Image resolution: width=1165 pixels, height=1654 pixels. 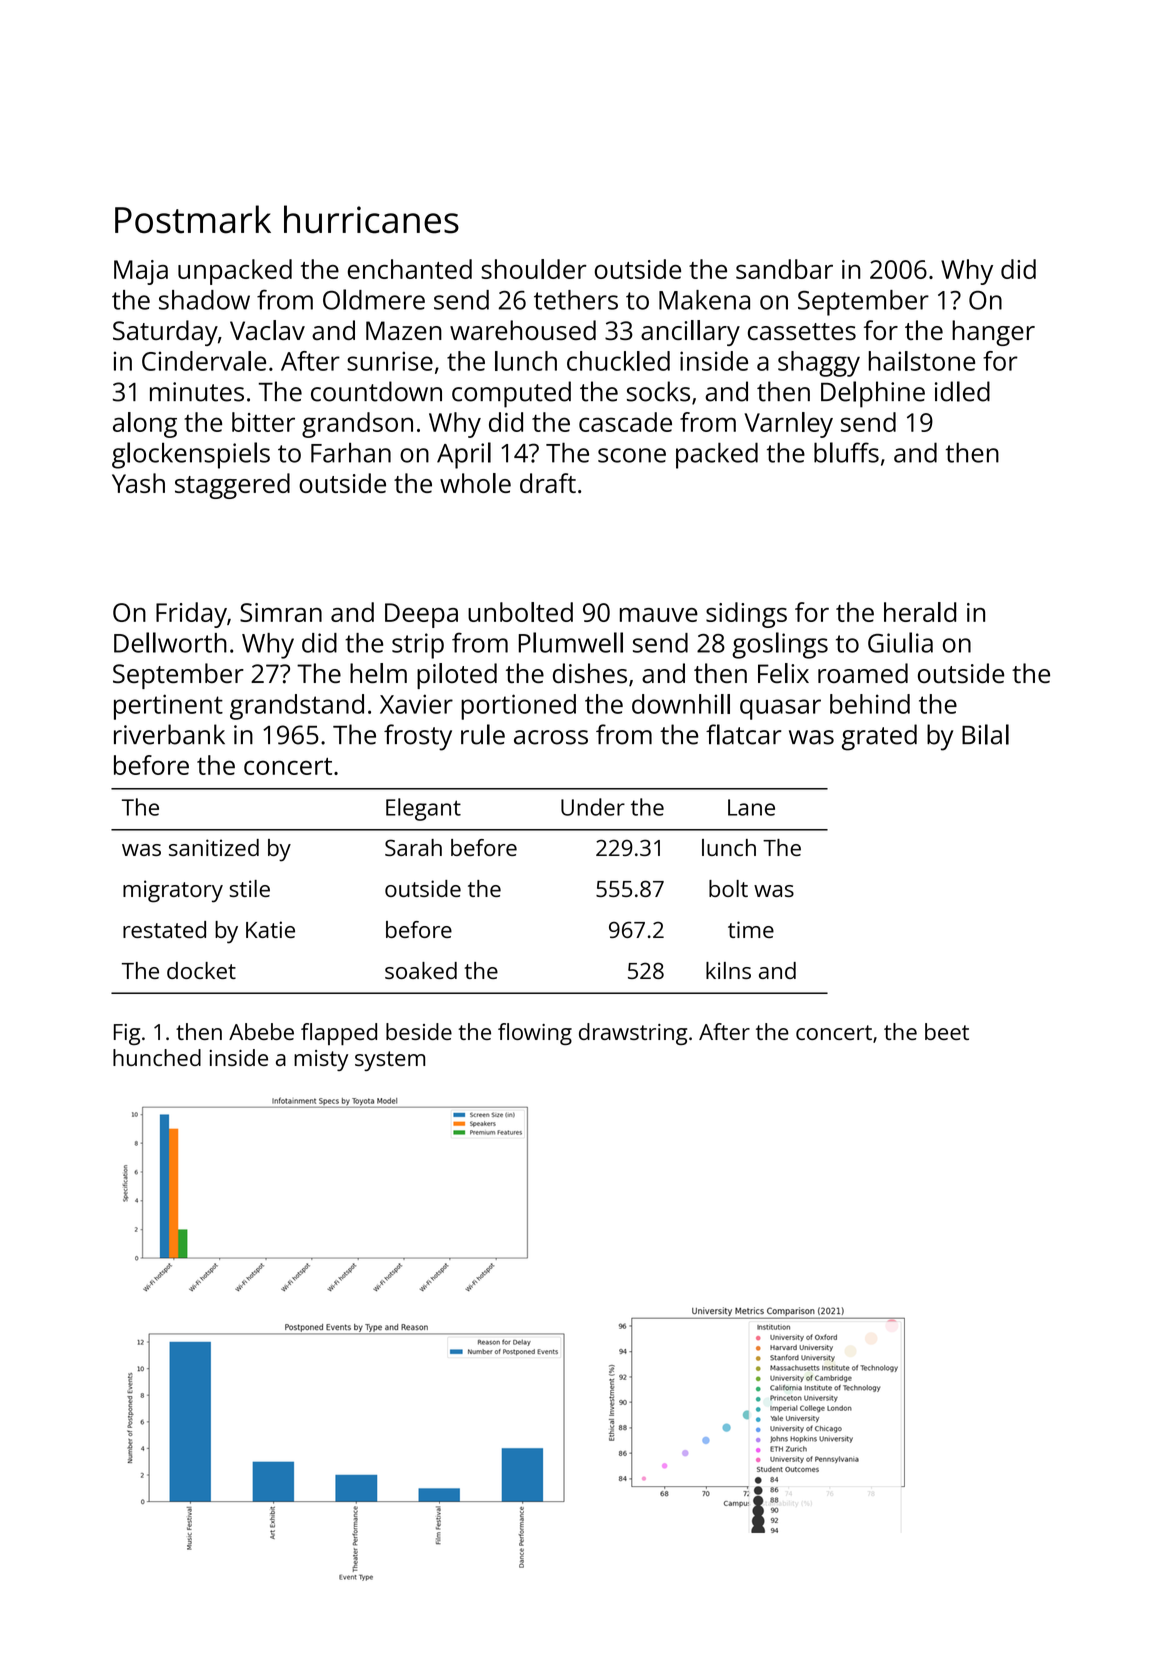 I want to click on Simran, so click(x=281, y=612).
